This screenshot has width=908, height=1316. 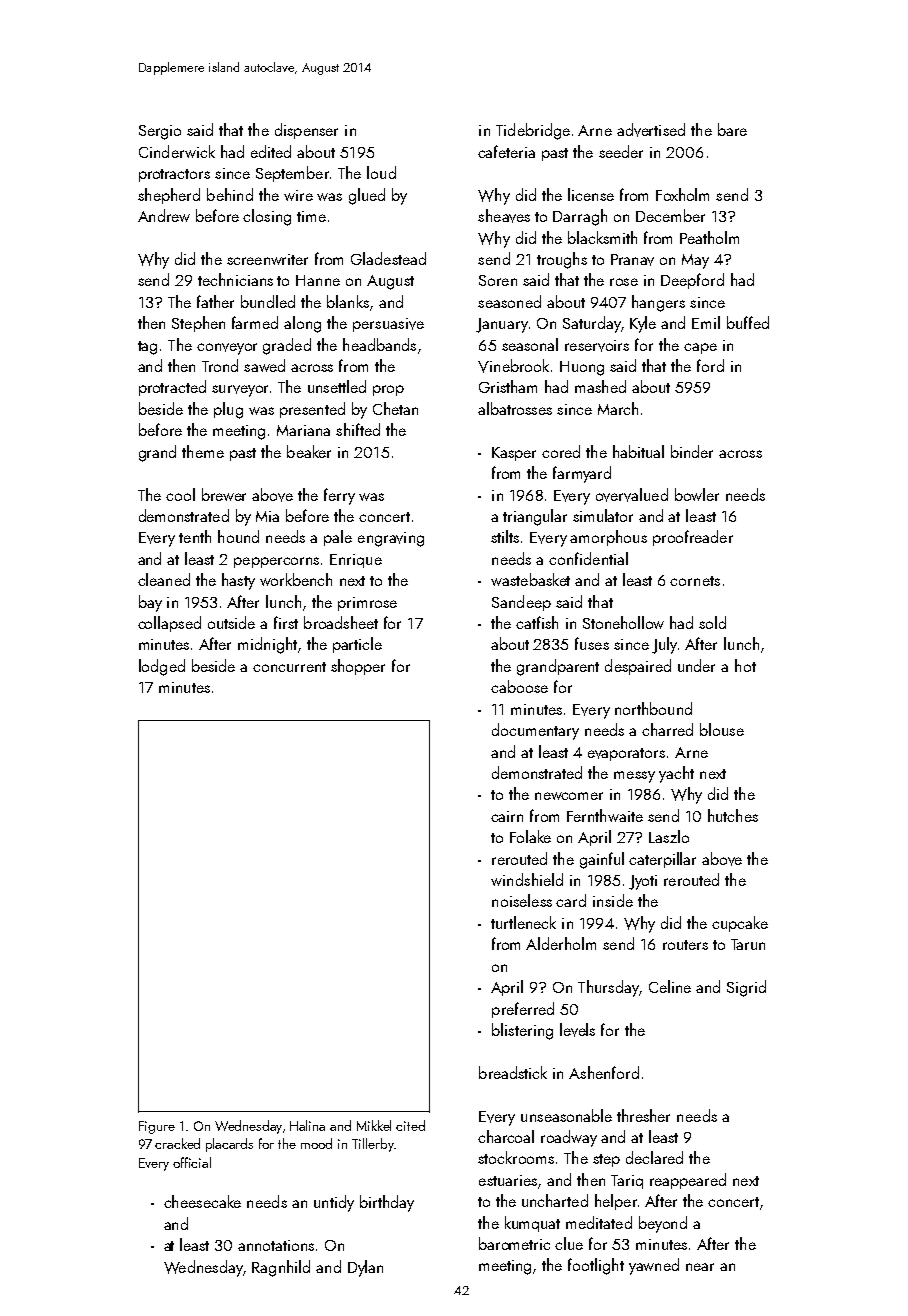 What do you see at coordinates (365, 1268) in the screenshot?
I see `Dylan` at bounding box center [365, 1268].
